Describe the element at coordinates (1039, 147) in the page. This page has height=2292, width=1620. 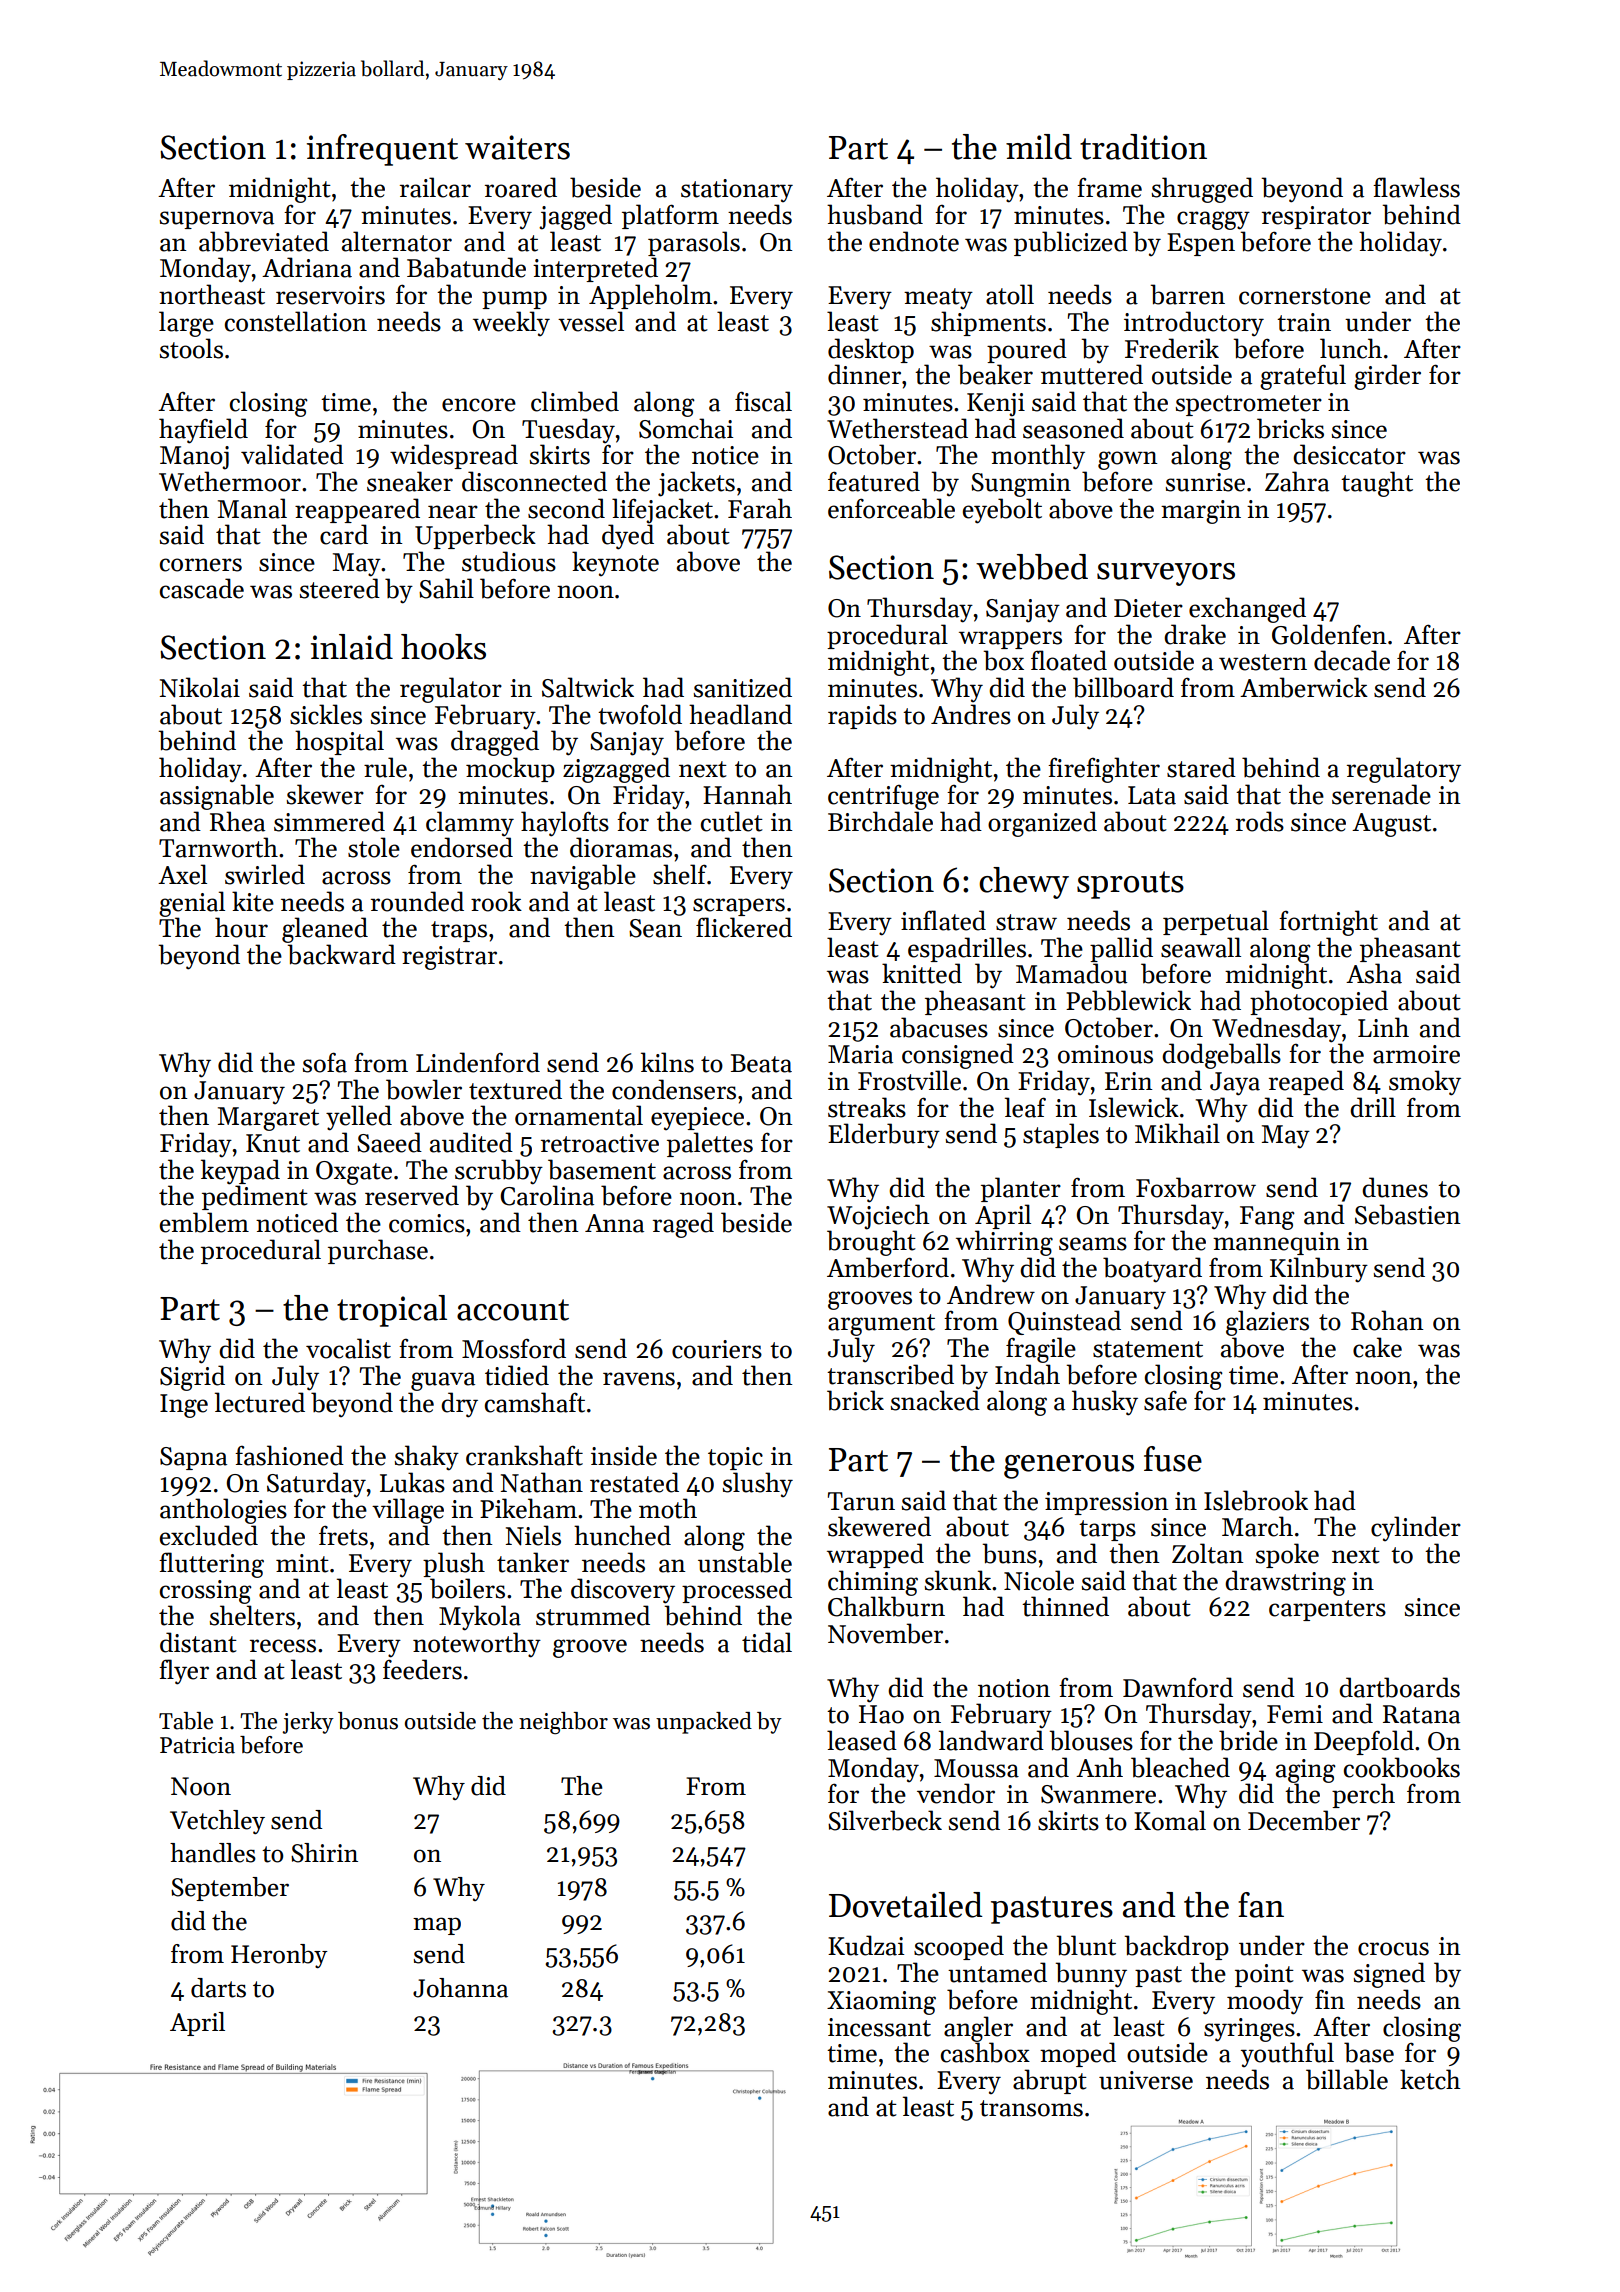
I see `mild` at that location.
